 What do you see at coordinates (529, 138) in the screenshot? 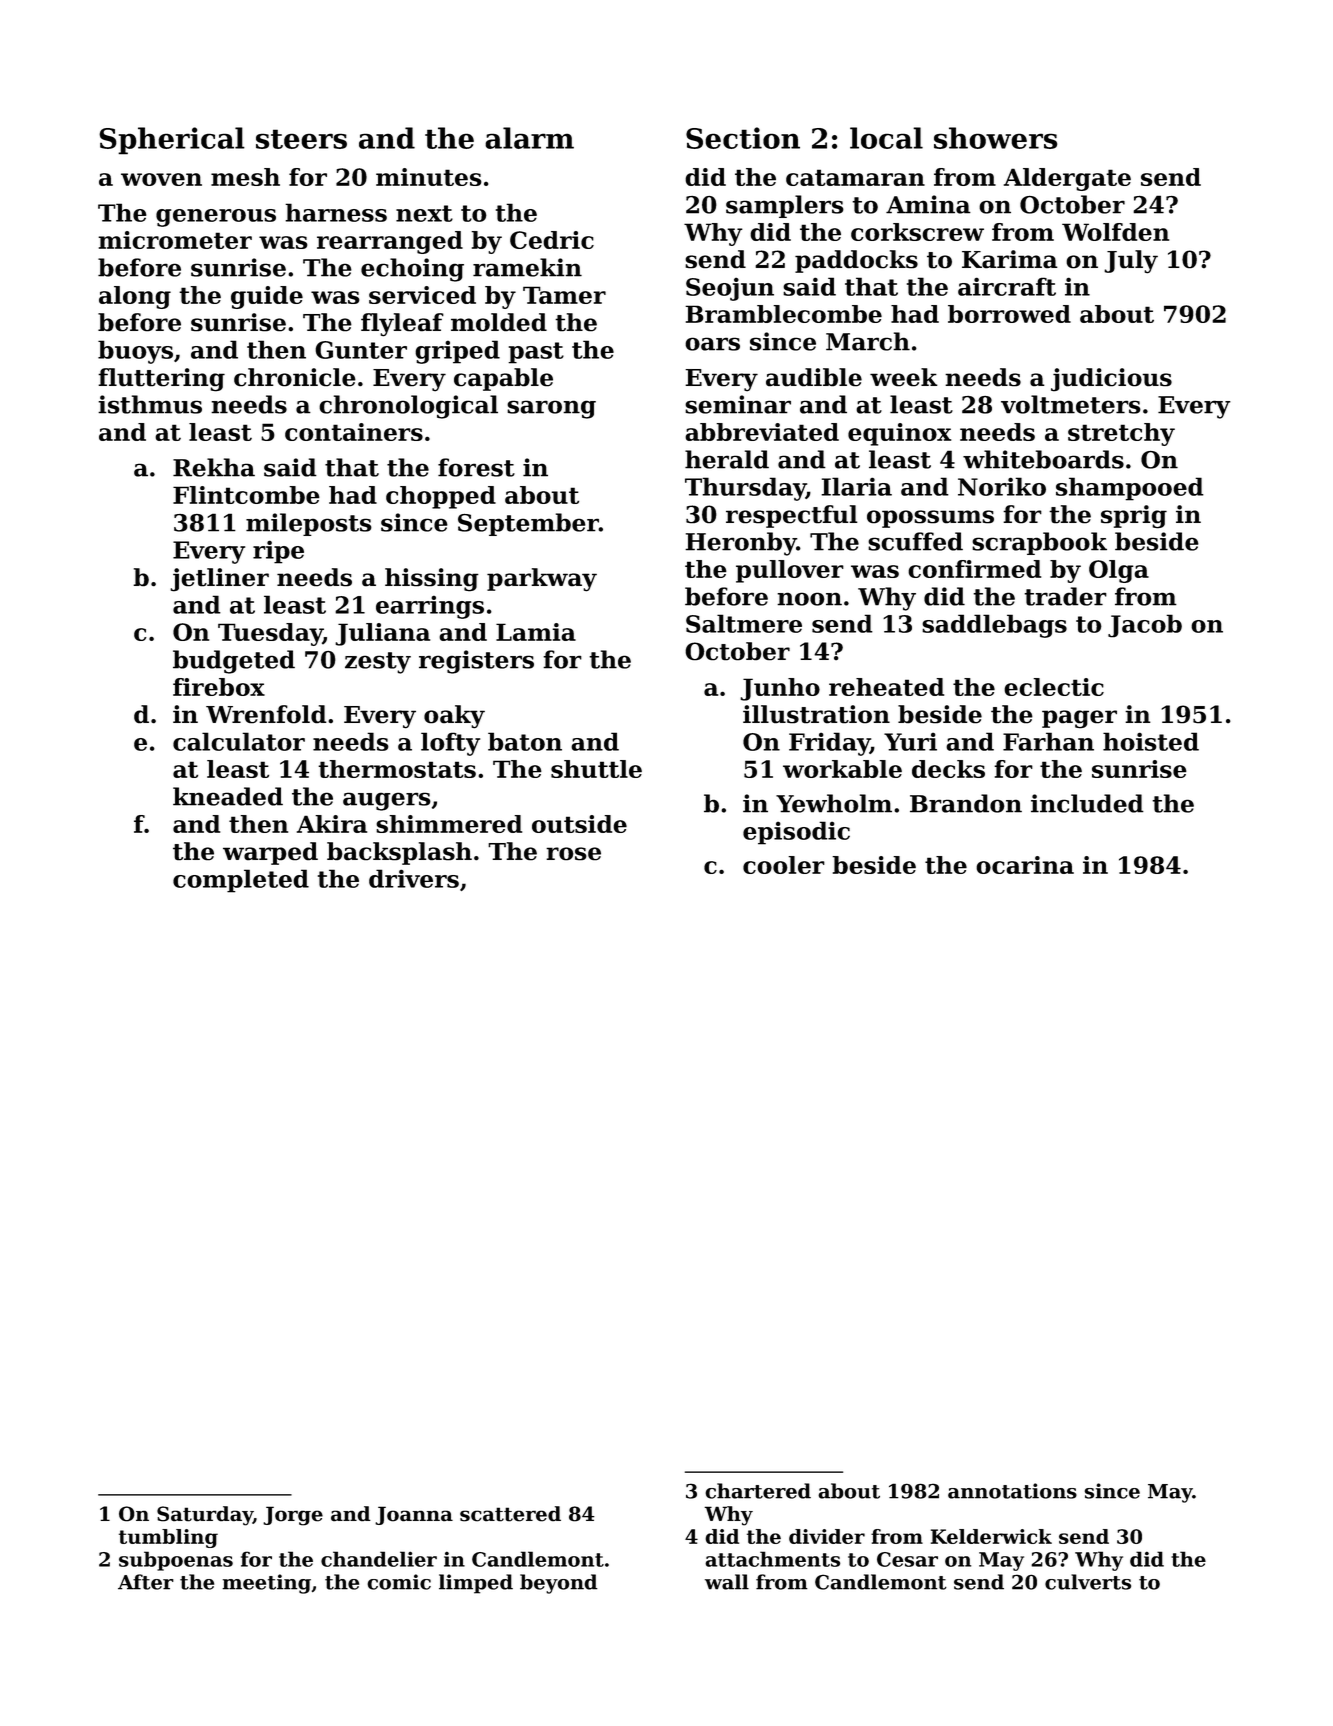
I see `alarm` at bounding box center [529, 138].
